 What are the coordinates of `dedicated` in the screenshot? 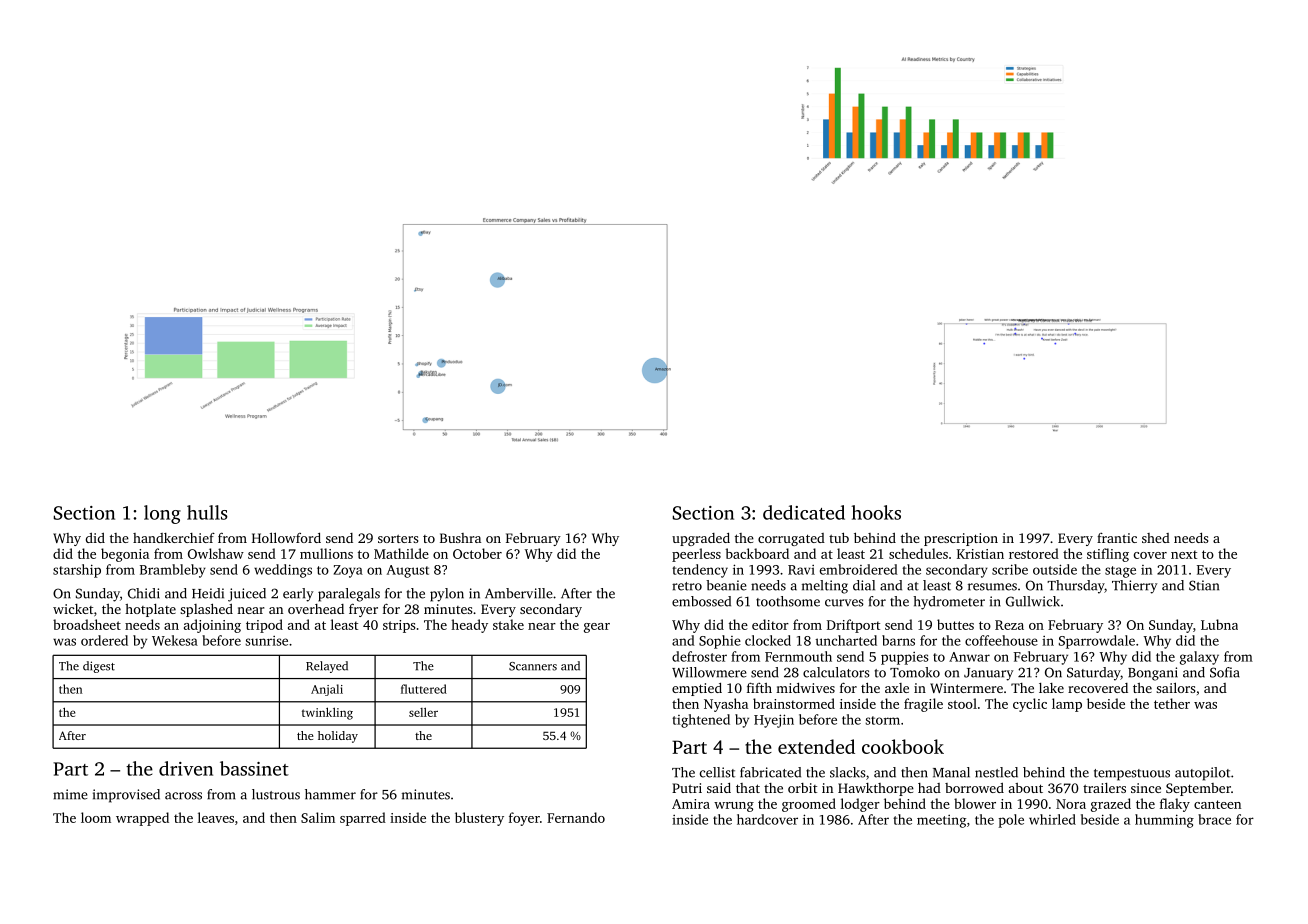 It's located at (804, 512).
